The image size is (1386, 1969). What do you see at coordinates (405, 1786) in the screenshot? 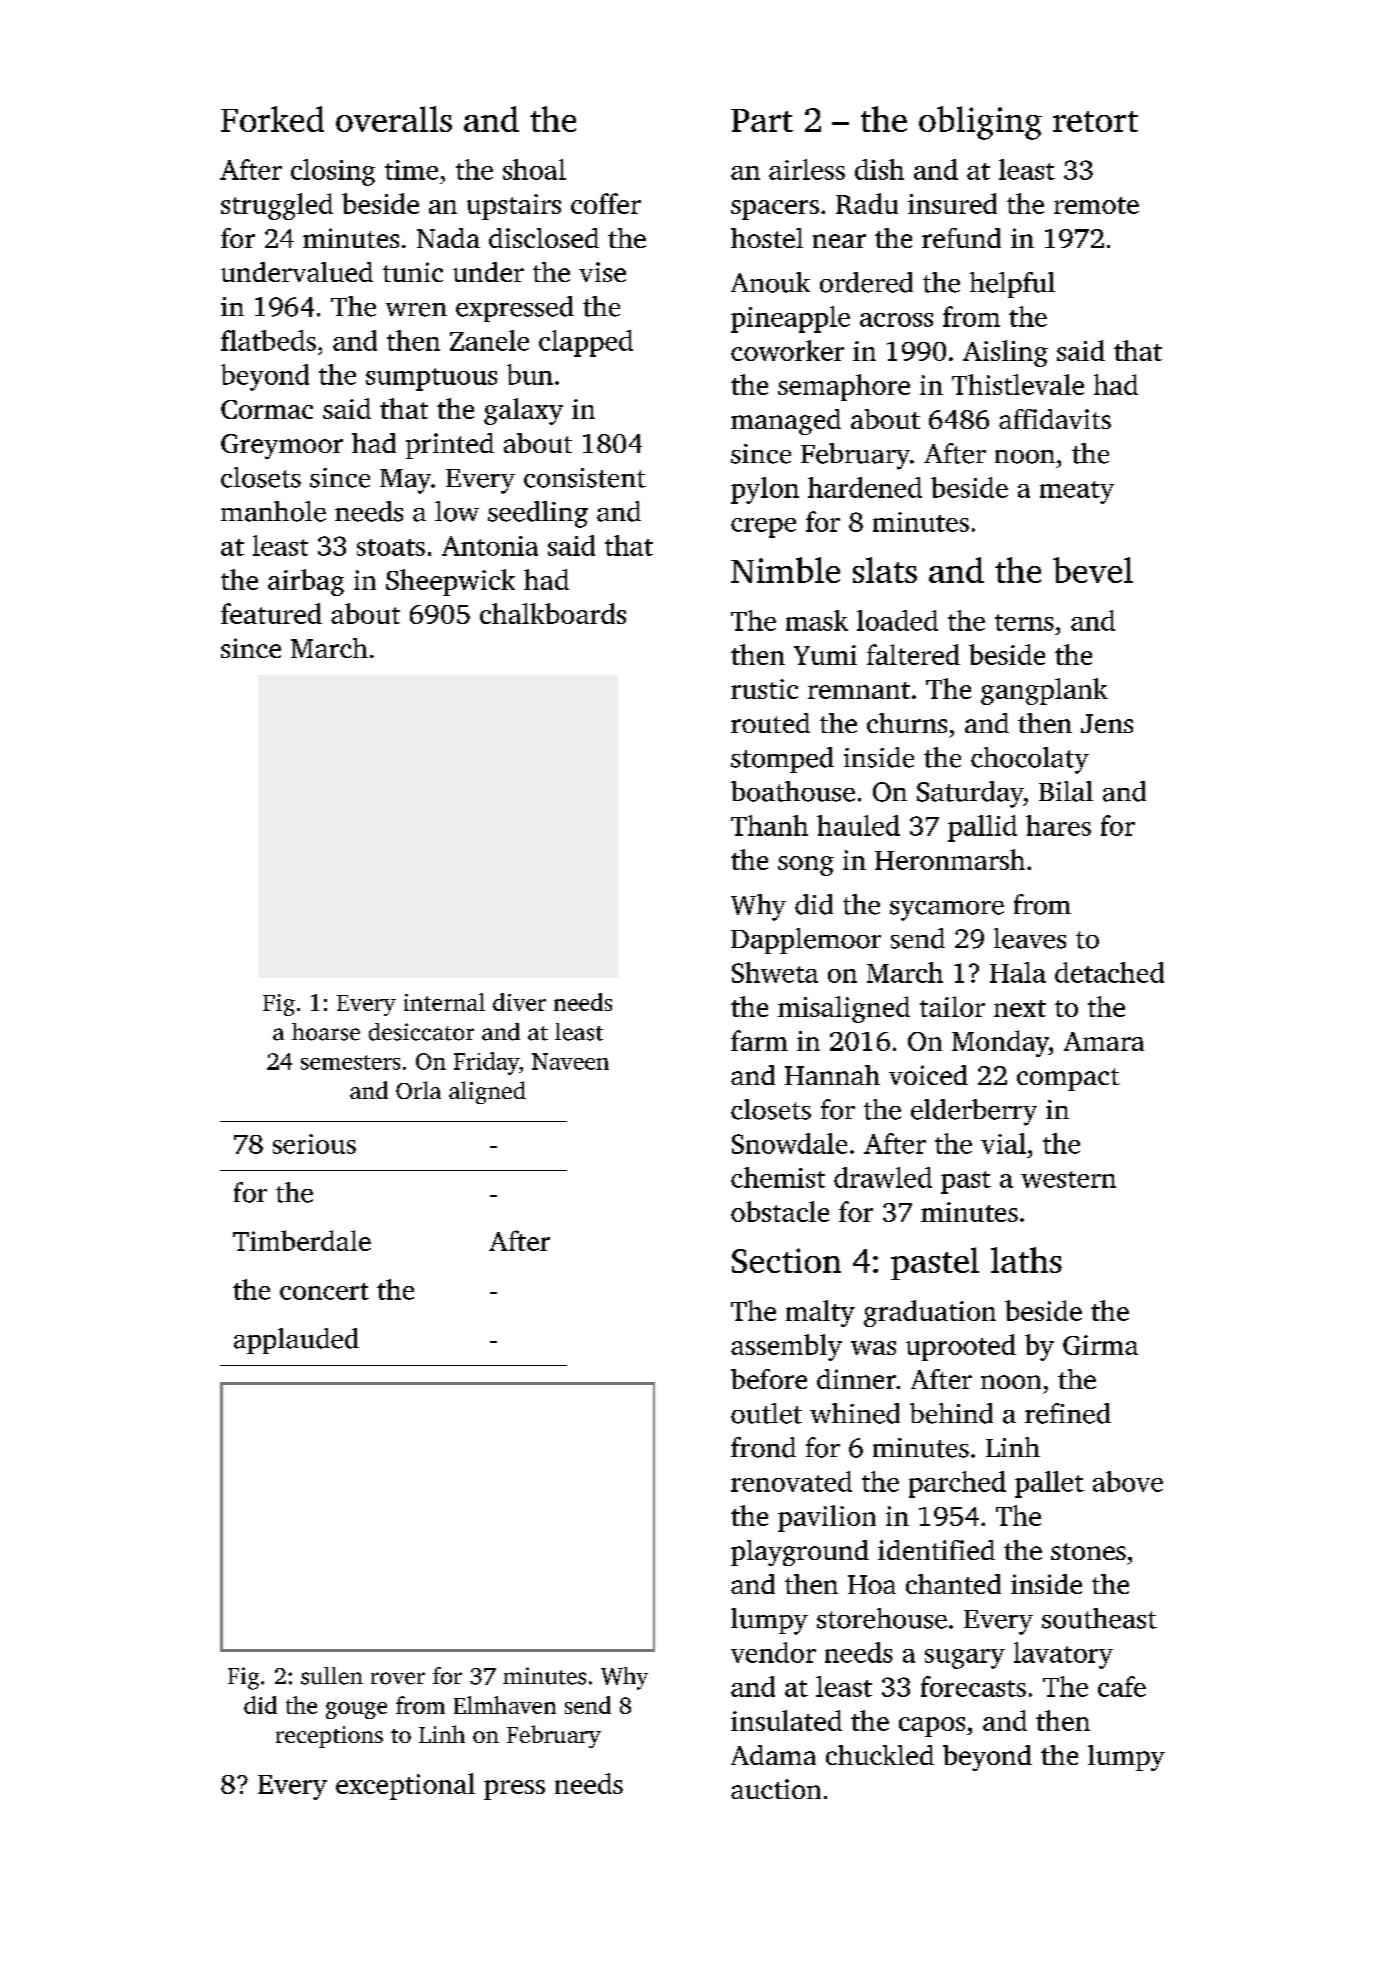
I see `exceptional` at bounding box center [405, 1786].
